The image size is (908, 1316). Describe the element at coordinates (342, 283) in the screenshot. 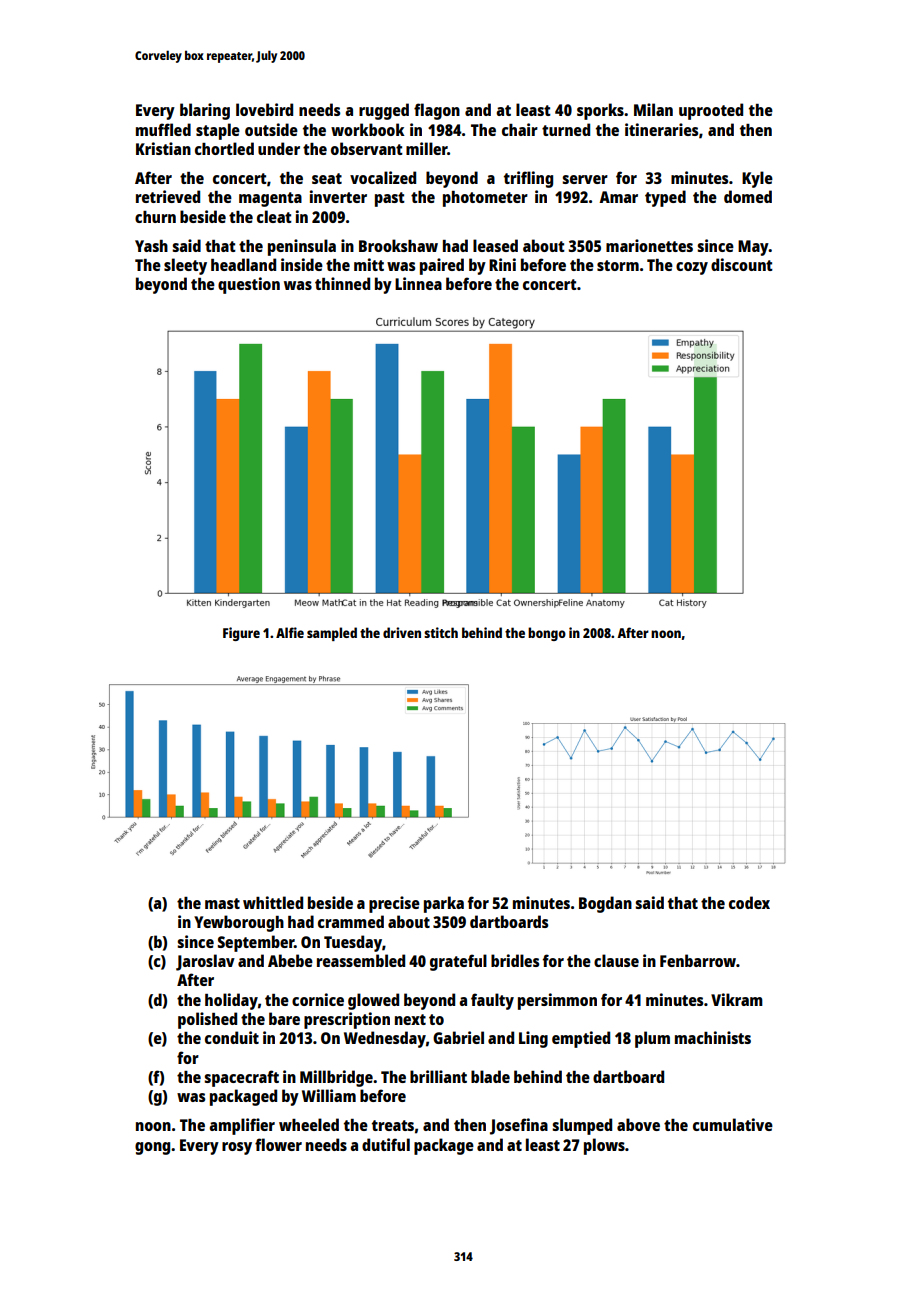

I see `thinned` at that location.
